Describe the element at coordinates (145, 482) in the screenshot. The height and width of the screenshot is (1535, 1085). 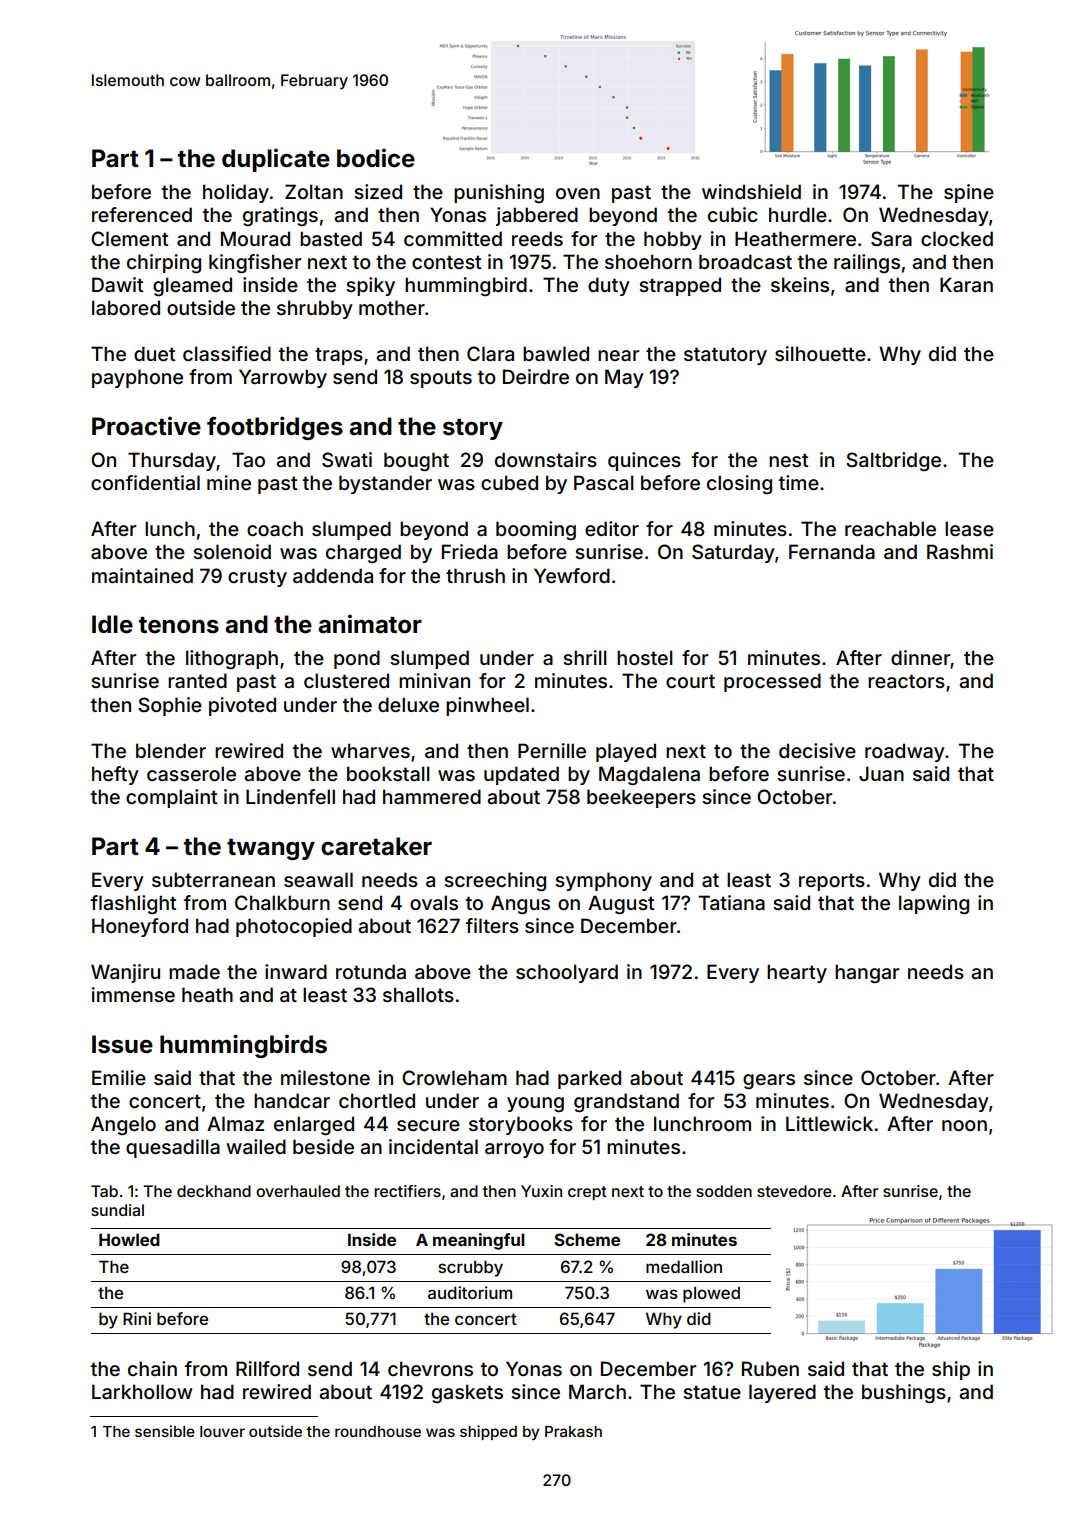
I see `confidential` at that location.
